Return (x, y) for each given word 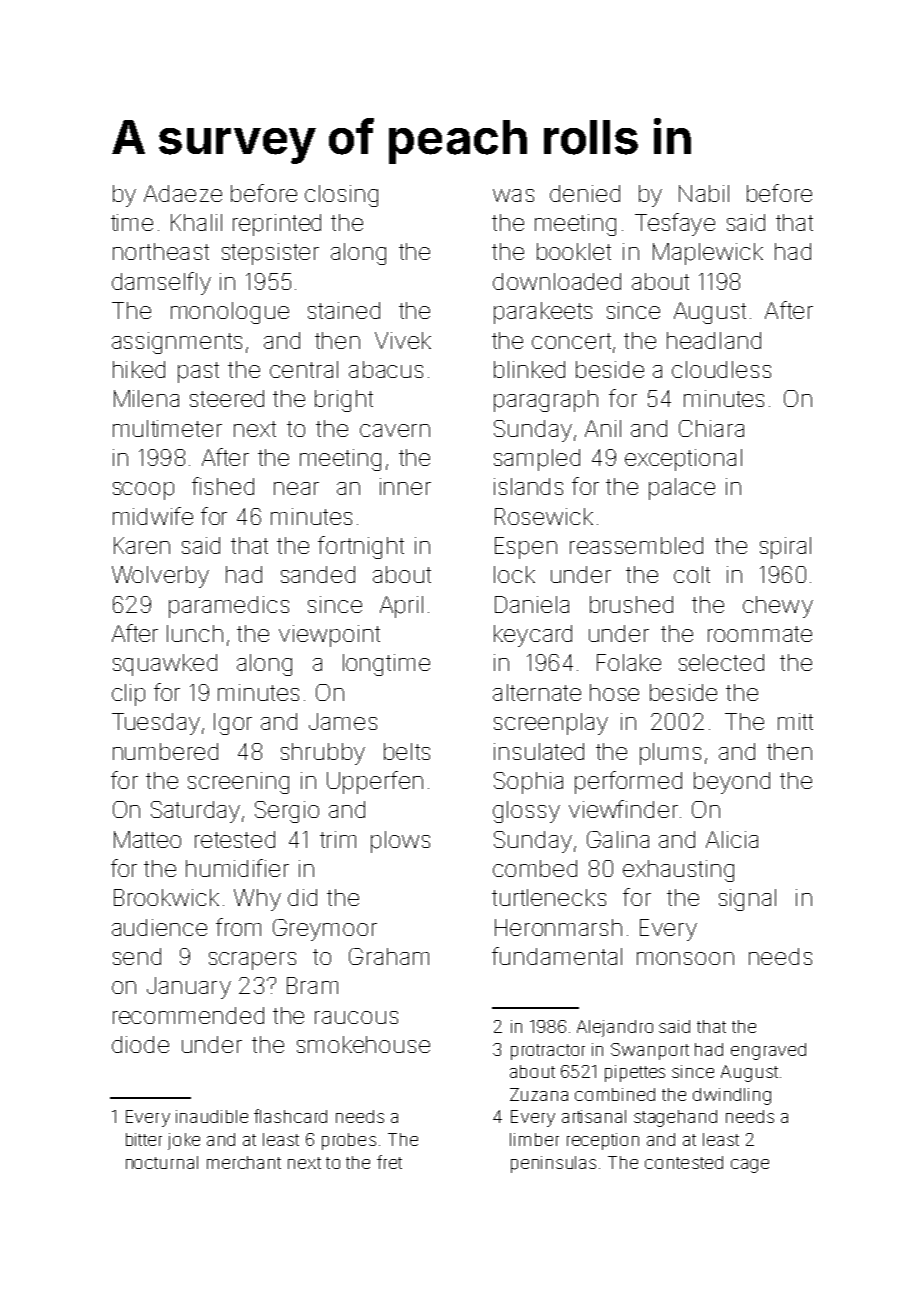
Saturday (195, 812)
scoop (143, 491)
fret (389, 1162)
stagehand (675, 1118)
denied (585, 193)
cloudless (721, 369)
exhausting (678, 871)
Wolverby (160, 577)
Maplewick (708, 254)
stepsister (270, 254)
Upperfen (375, 782)
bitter (144, 1139)
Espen (526, 548)
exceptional (683, 460)
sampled (537, 460)
